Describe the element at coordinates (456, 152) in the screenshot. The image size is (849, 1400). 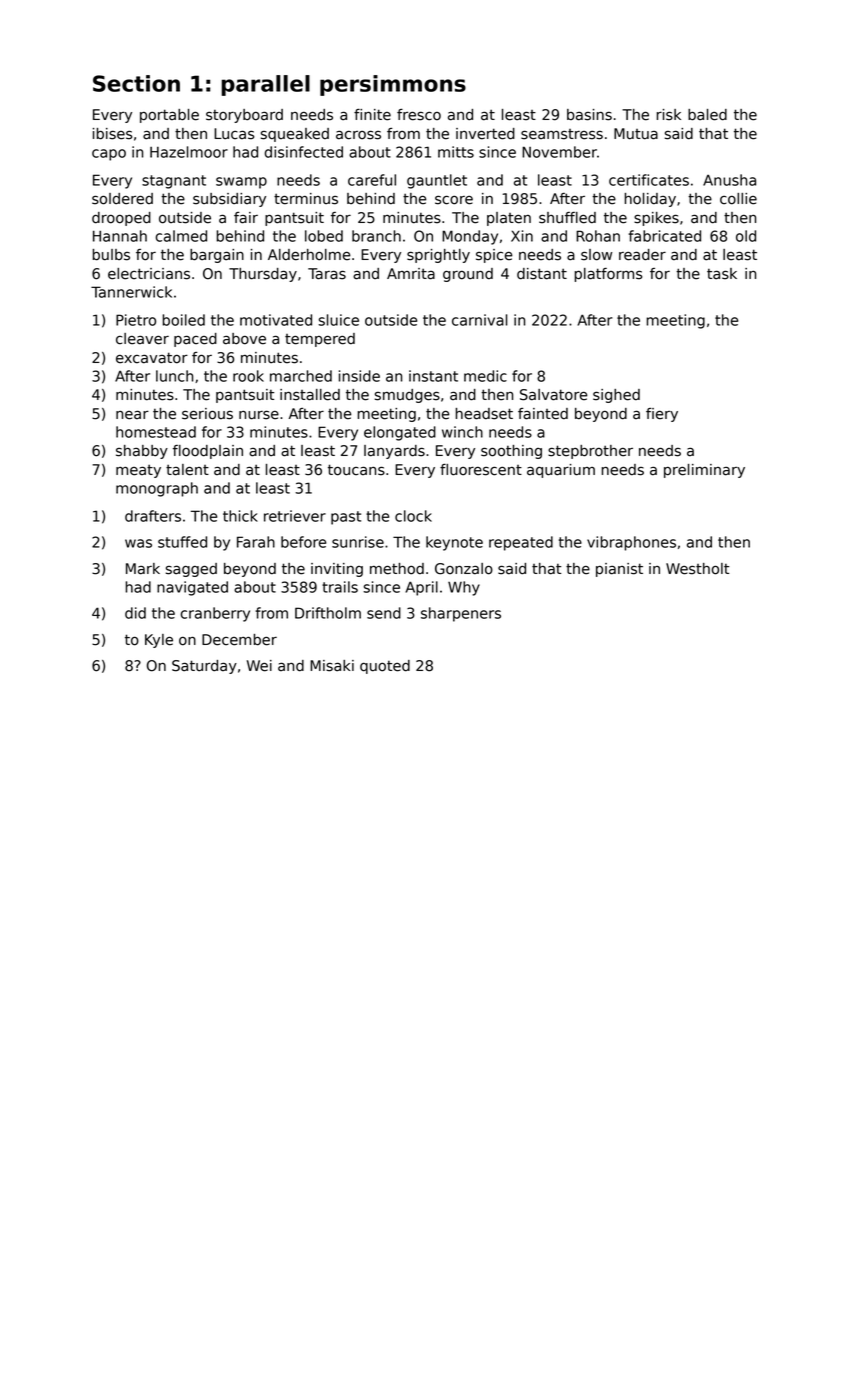
I see `mitts` at that location.
